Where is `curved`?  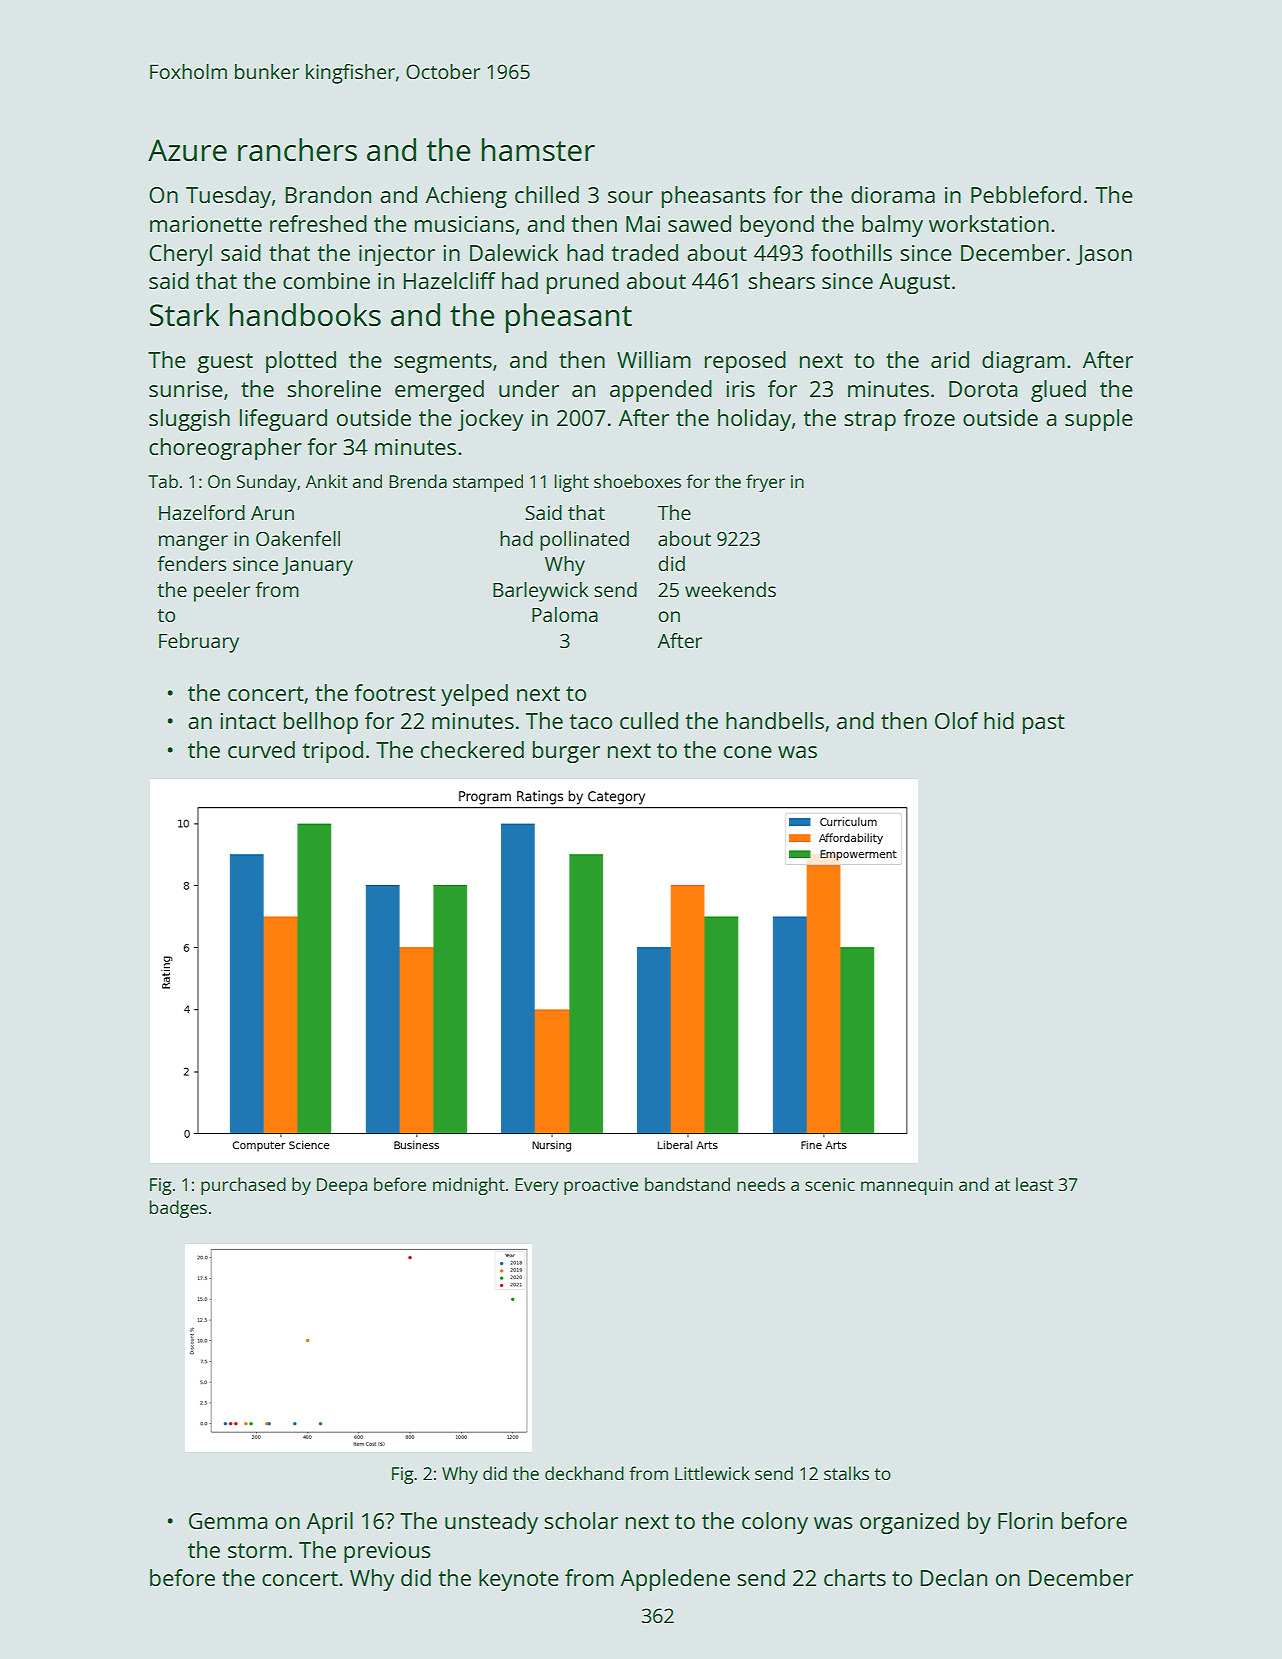 curved is located at coordinates (261, 749).
